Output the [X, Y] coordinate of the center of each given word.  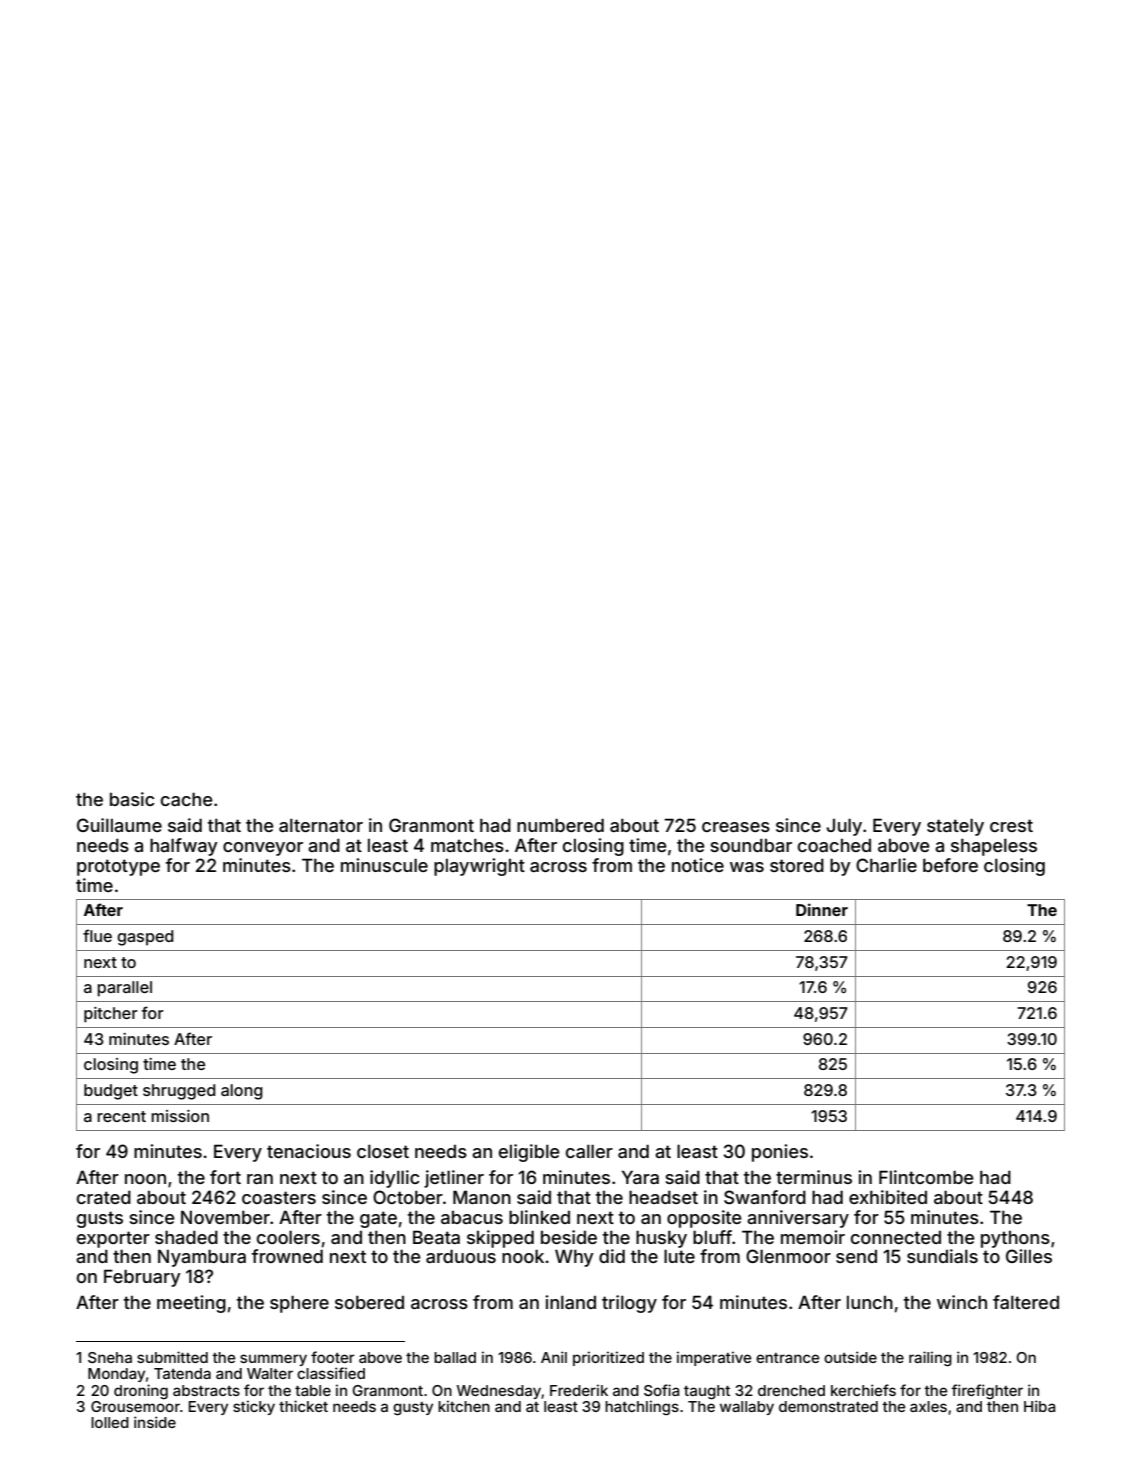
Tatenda [182, 1373]
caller [589, 1151]
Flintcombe [926, 1177]
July [844, 827]
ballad [455, 1357]
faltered [1026, 1302]
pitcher [111, 1015]
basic [132, 799]
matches [467, 845]
